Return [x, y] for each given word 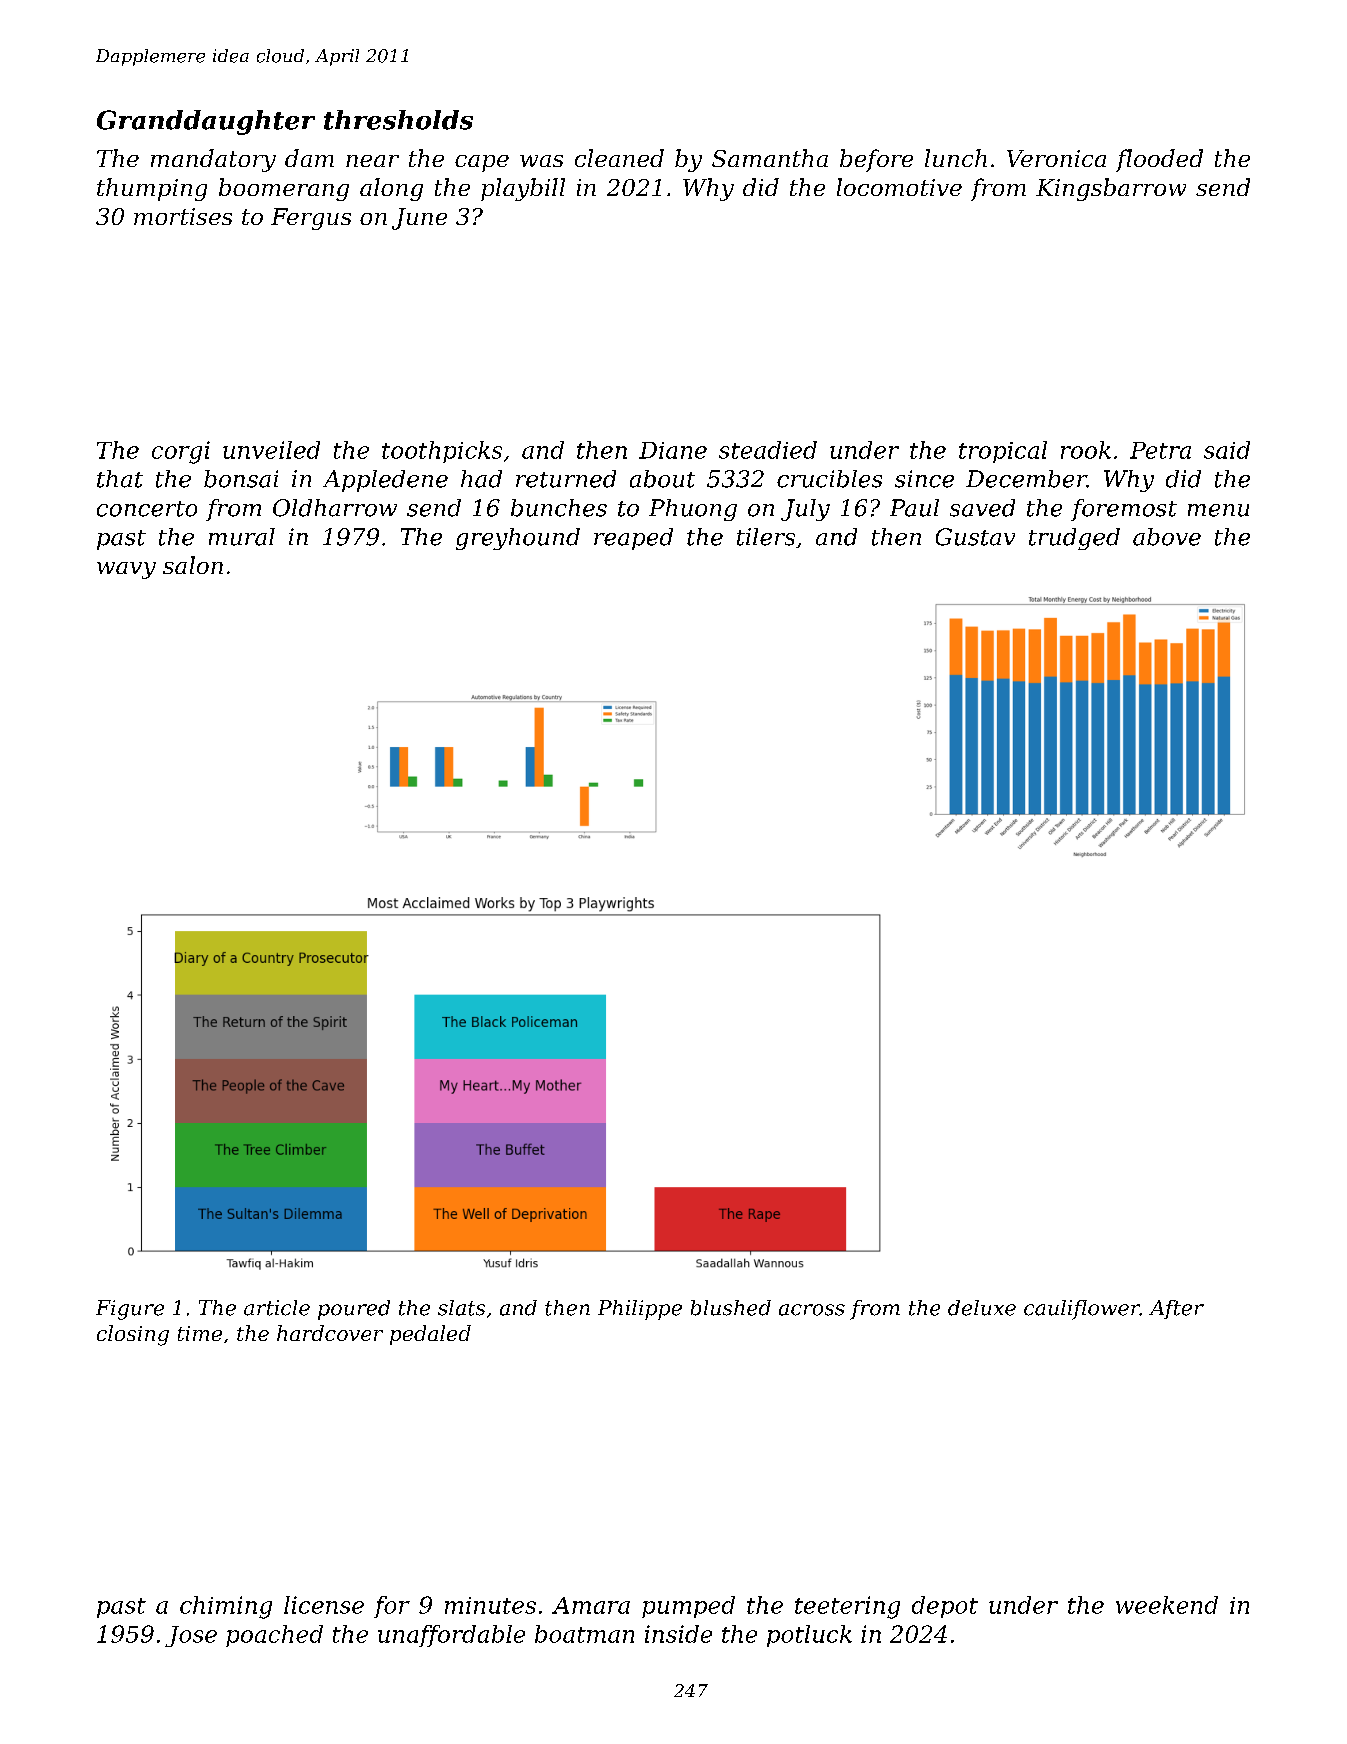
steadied [768, 450]
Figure [130, 1310]
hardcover [330, 1333]
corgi [181, 452]
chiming [226, 1607]
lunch [956, 158]
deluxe [982, 1308]
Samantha [770, 158]
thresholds [398, 120]
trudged [1074, 539]
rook [1086, 450]
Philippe [640, 1310]
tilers [766, 537]
